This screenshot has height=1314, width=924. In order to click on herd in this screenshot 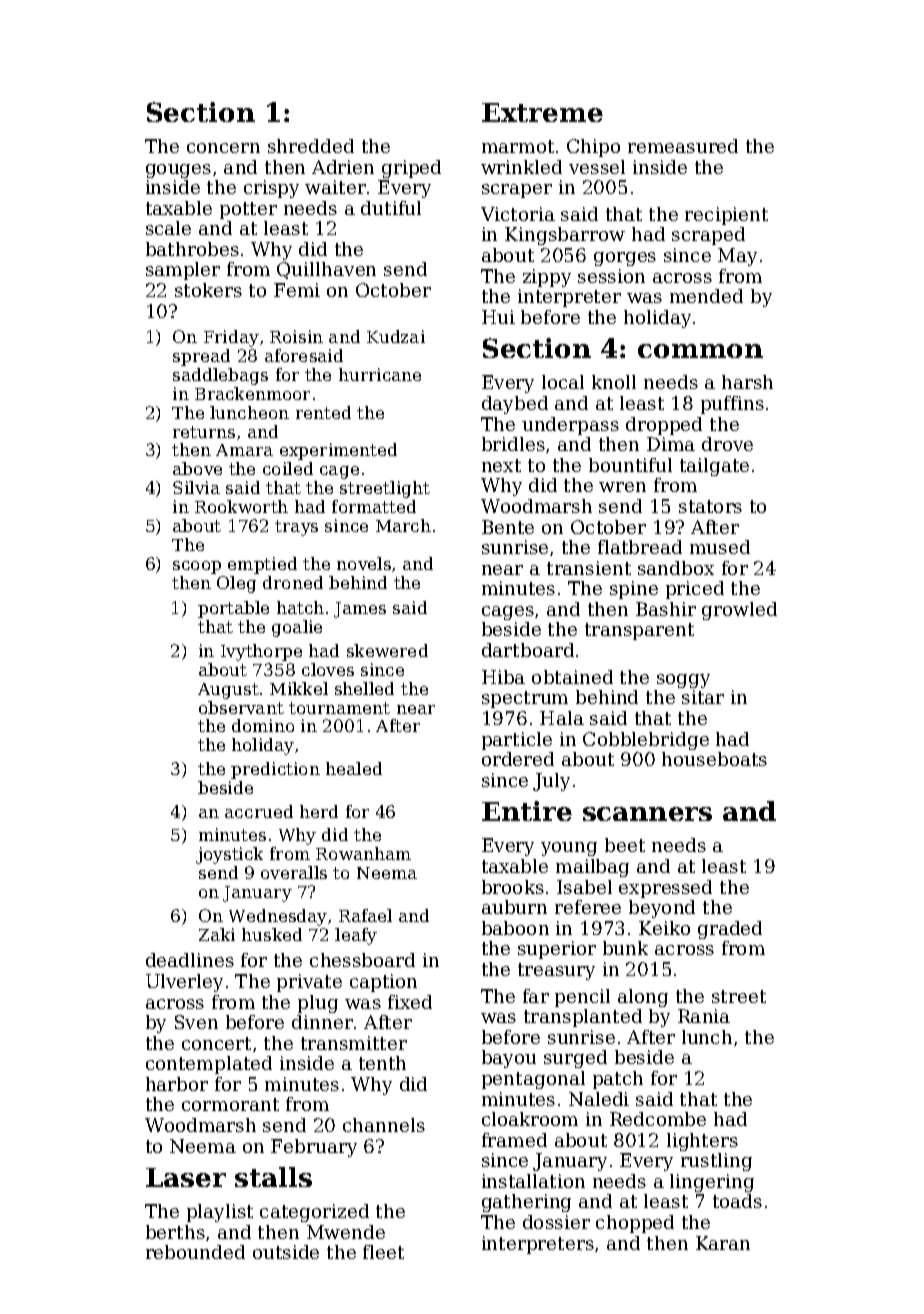, I will do `click(319, 811)`.
